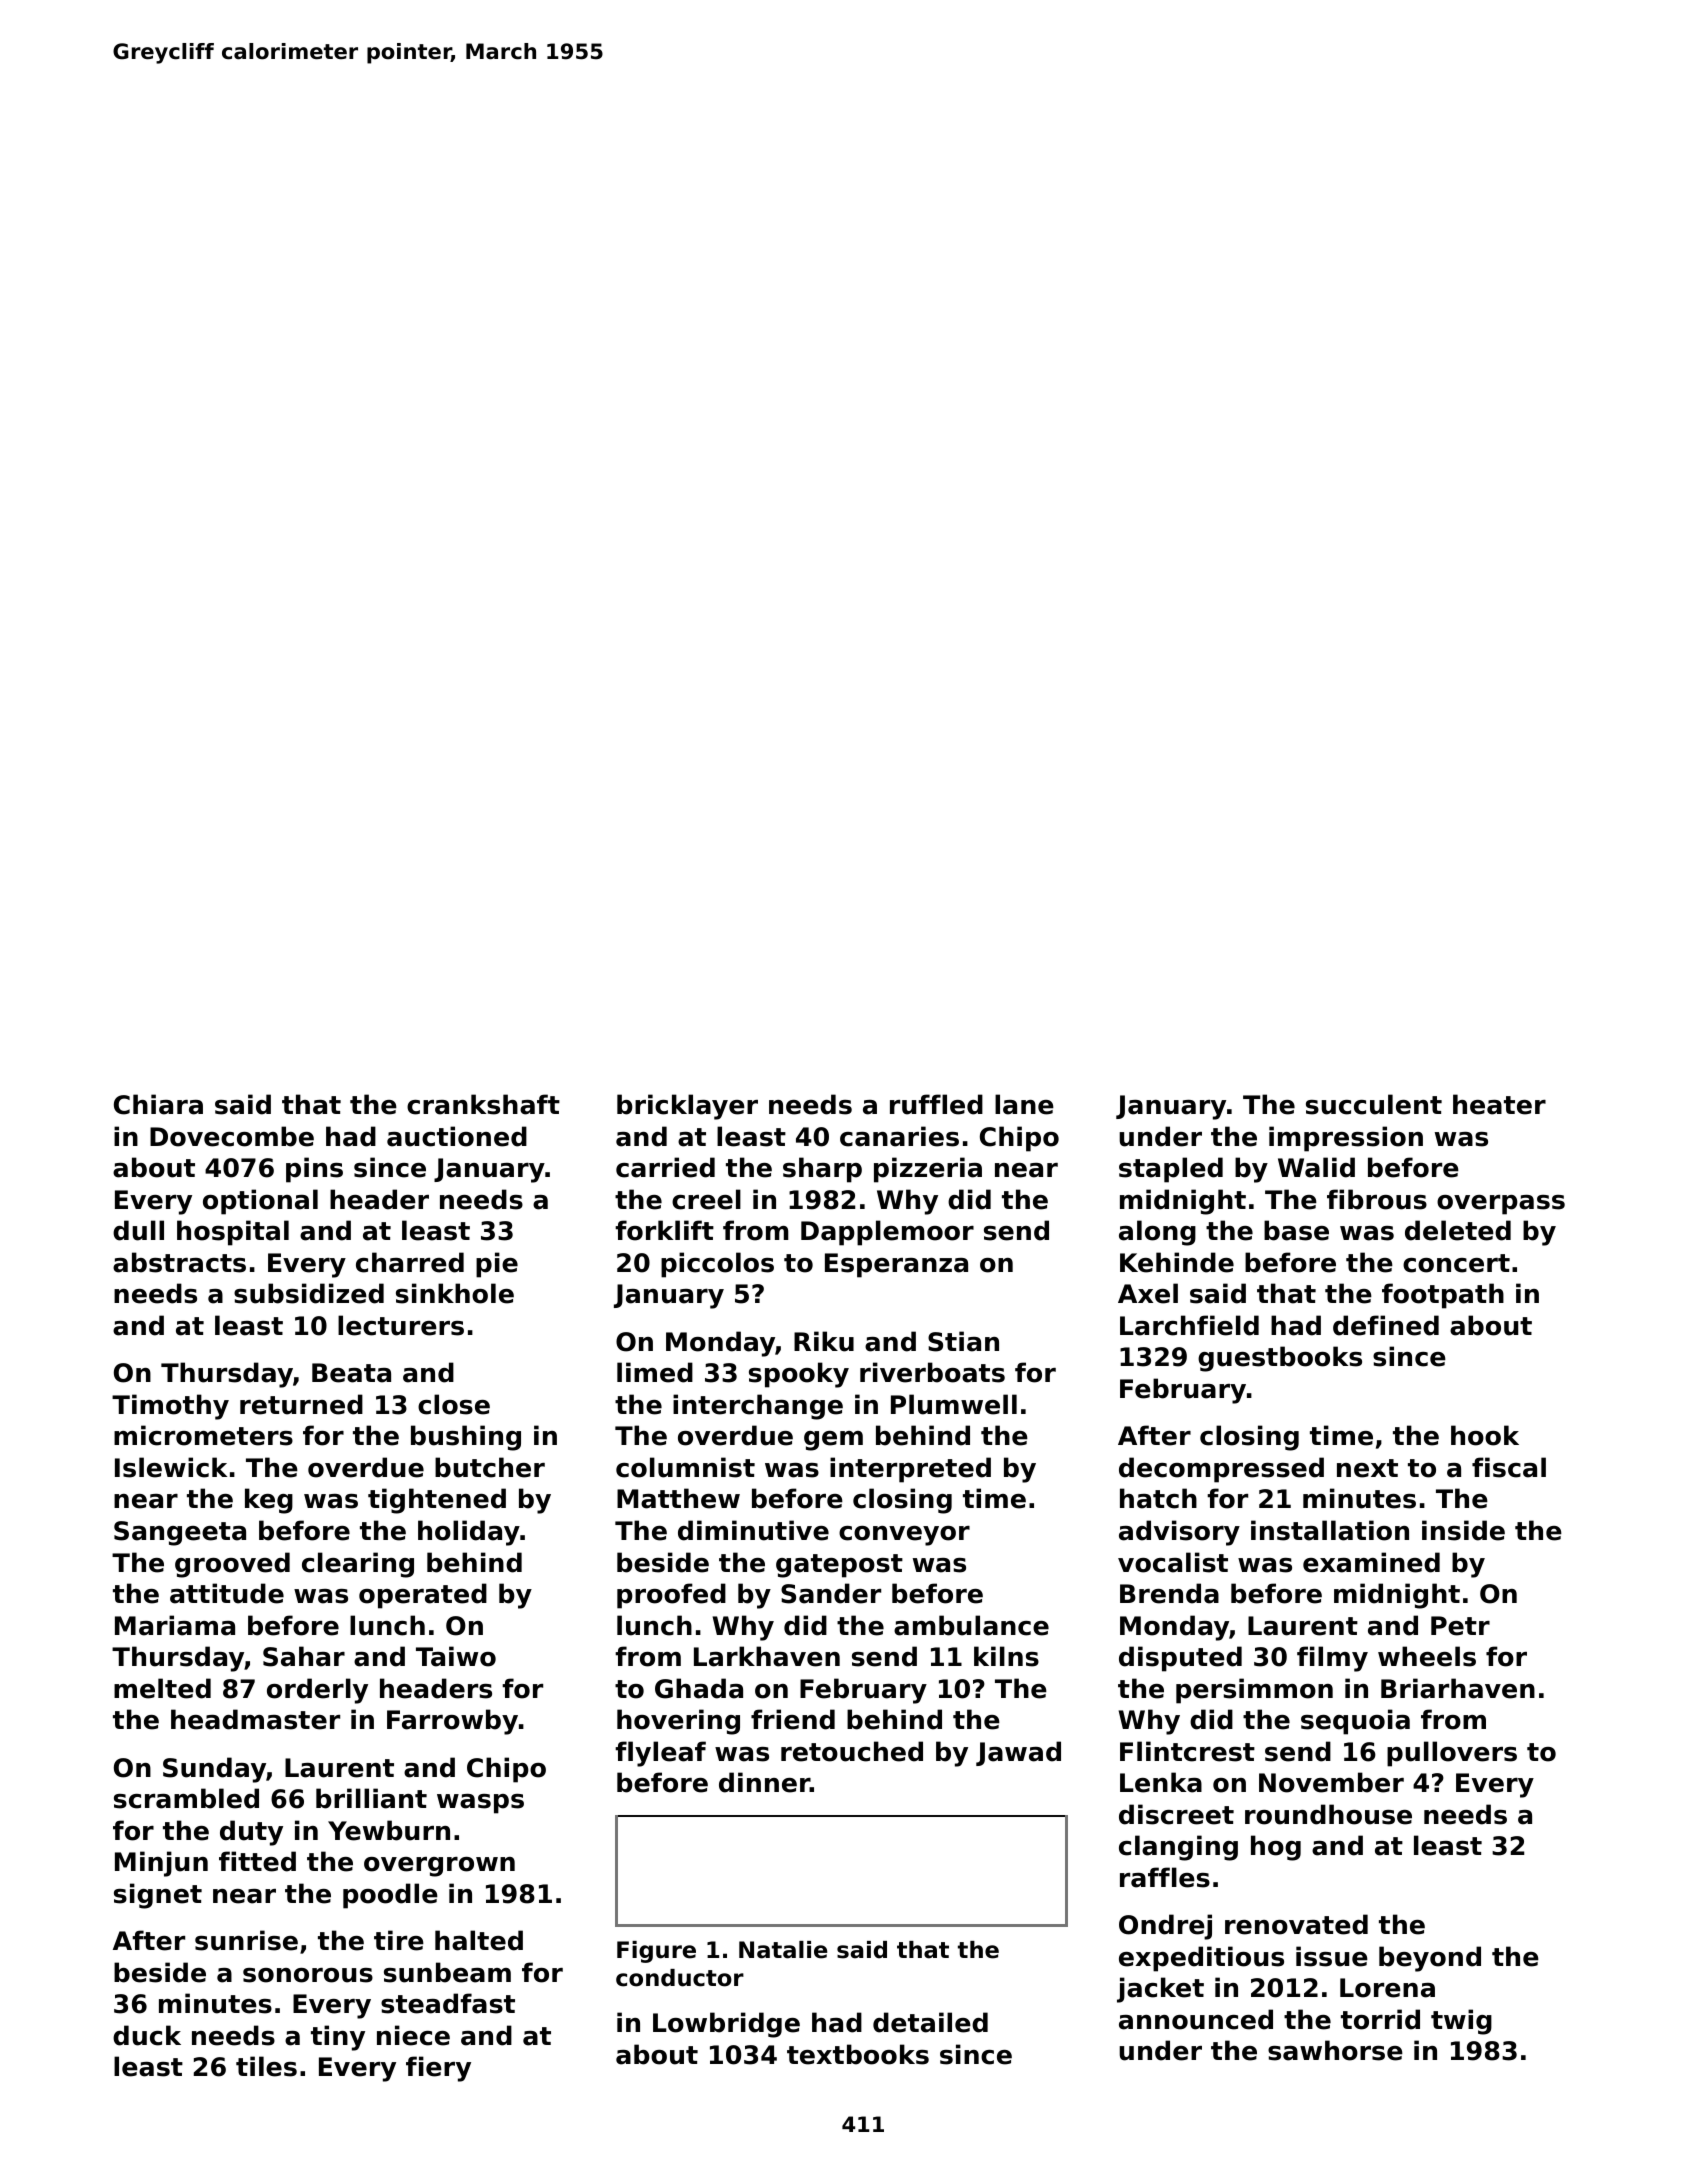  What do you see at coordinates (1458, 1688) in the page?
I see `Briarhaven` at bounding box center [1458, 1688].
